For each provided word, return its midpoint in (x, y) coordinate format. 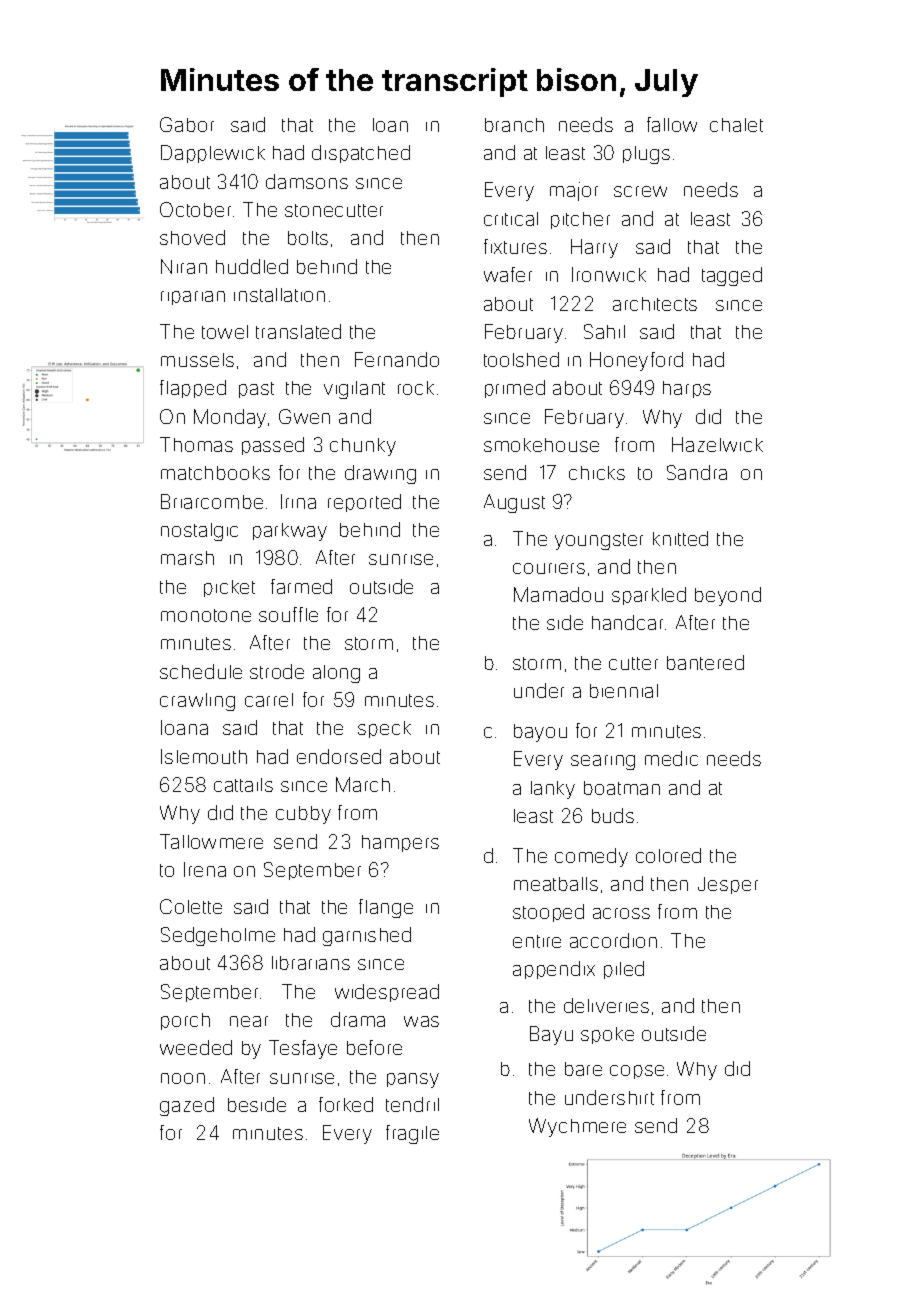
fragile (412, 1134)
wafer (508, 274)
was (421, 1021)
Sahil (604, 331)
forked (346, 1104)
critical (511, 219)
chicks (597, 473)
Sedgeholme (218, 936)
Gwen (304, 416)
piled (624, 970)
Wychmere (577, 1127)
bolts (308, 238)
